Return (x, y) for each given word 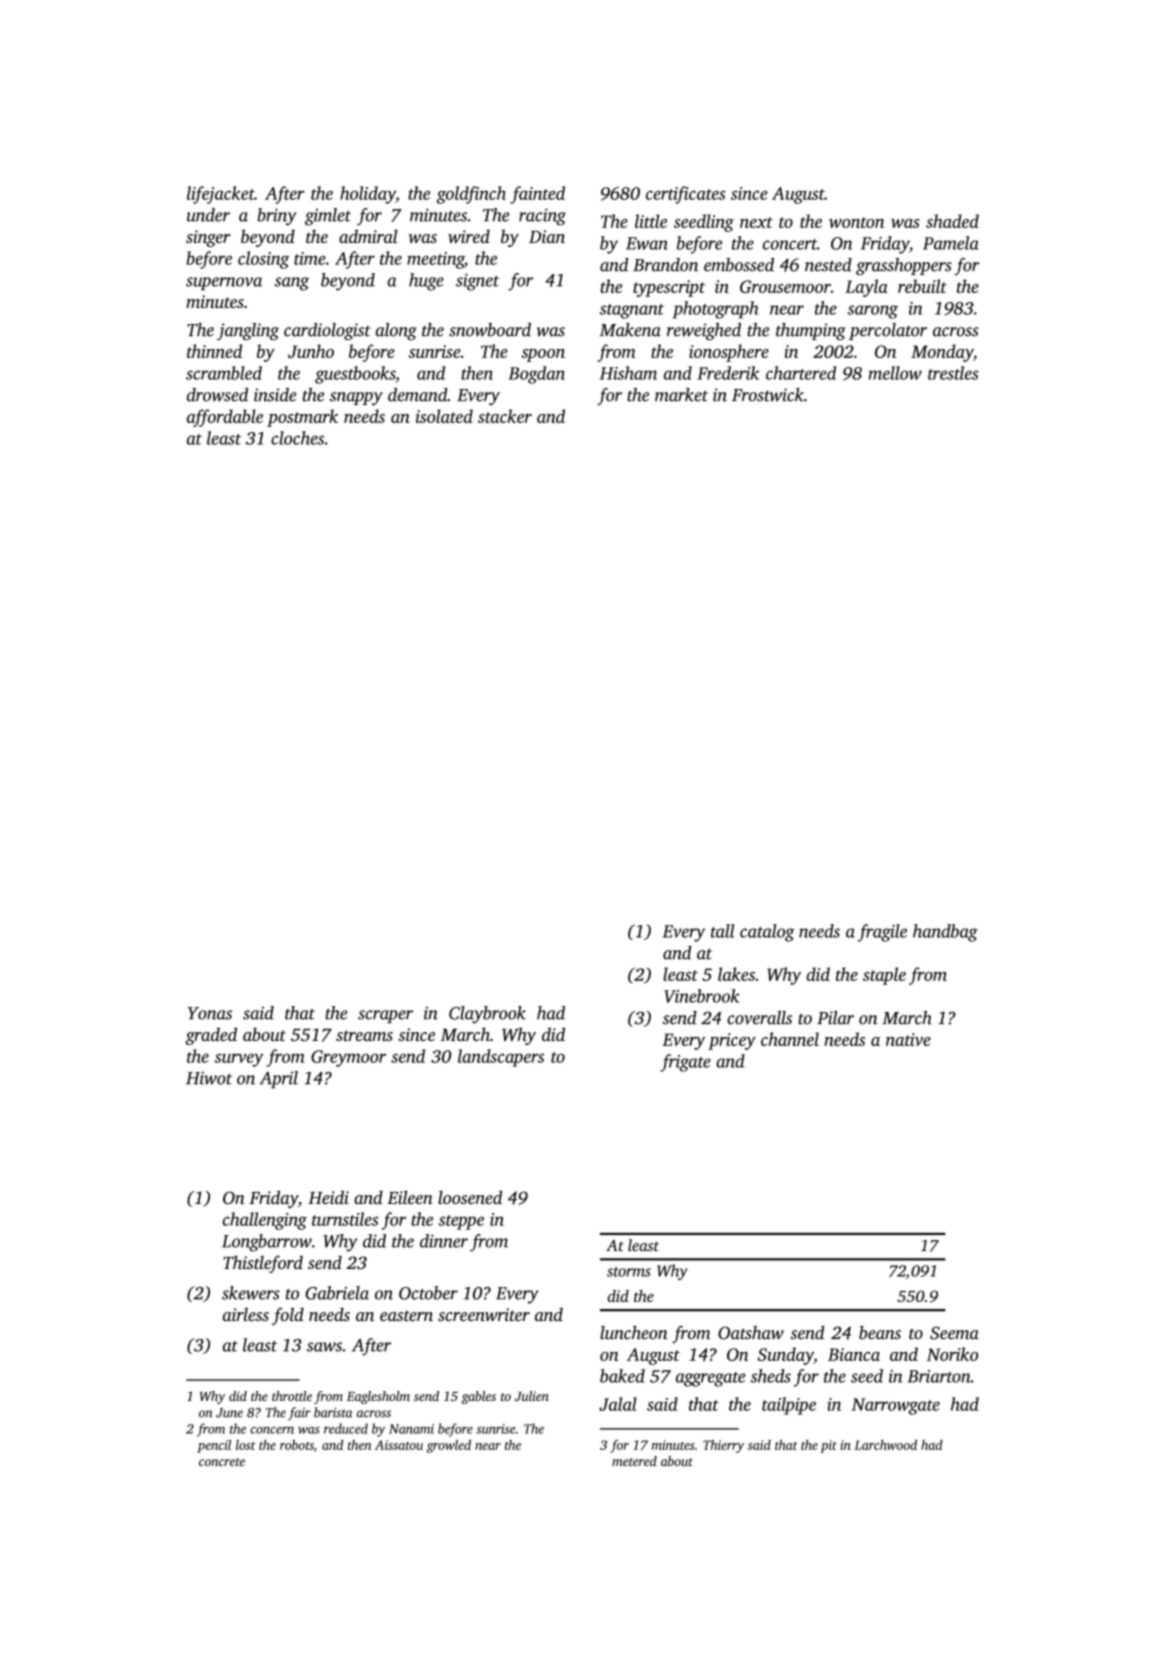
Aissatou (399, 1445)
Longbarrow (267, 1243)
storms (629, 1272)
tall (723, 931)
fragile (882, 933)
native (908, 1039)
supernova (224, 283)
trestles (953, 373)
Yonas (210, 1013)
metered (634, 1461)
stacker (505, 416)
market (681, 395)
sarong (873, 312)
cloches (297, 438)
